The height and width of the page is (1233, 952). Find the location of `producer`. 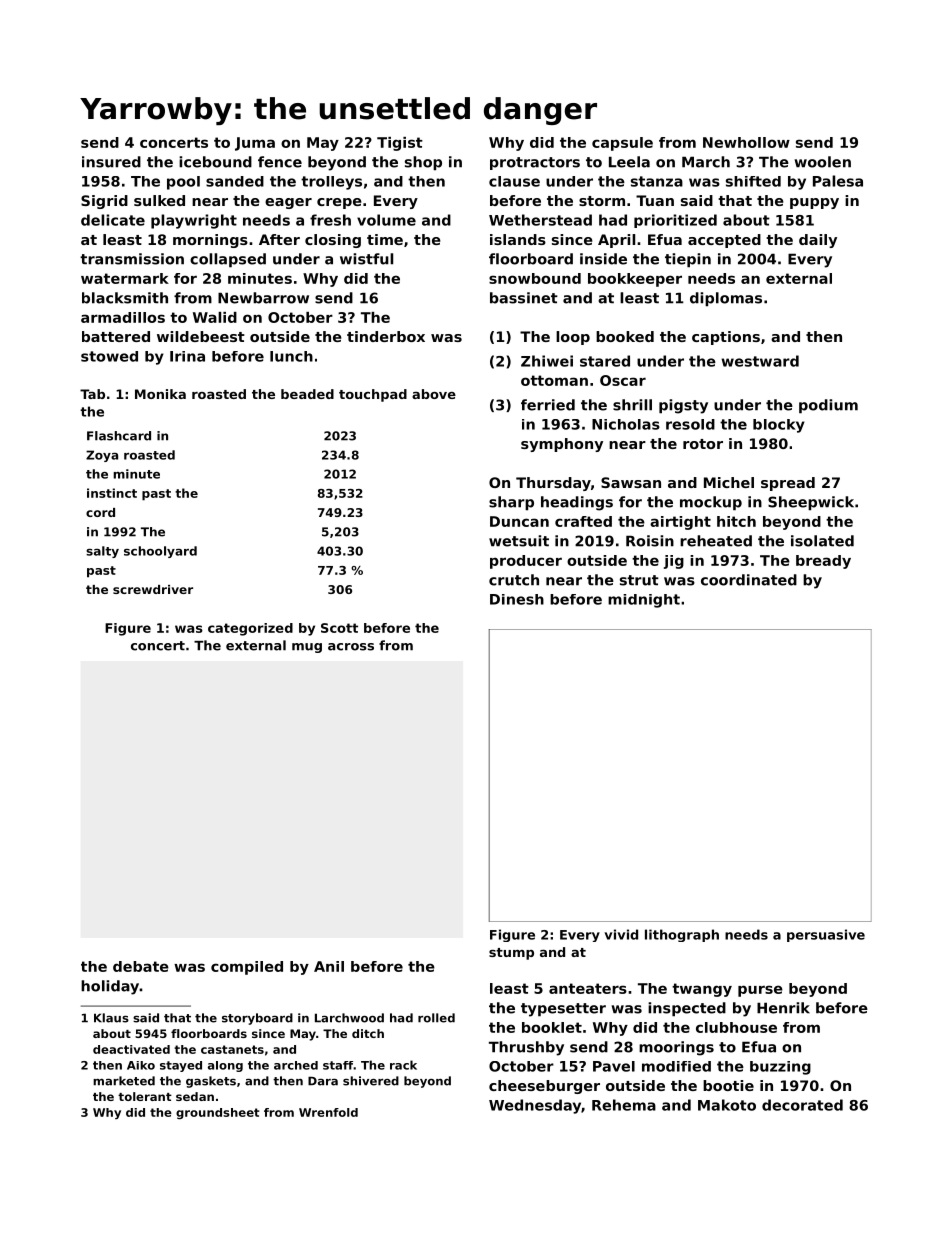

producer is located at coordinates (526, 562).
